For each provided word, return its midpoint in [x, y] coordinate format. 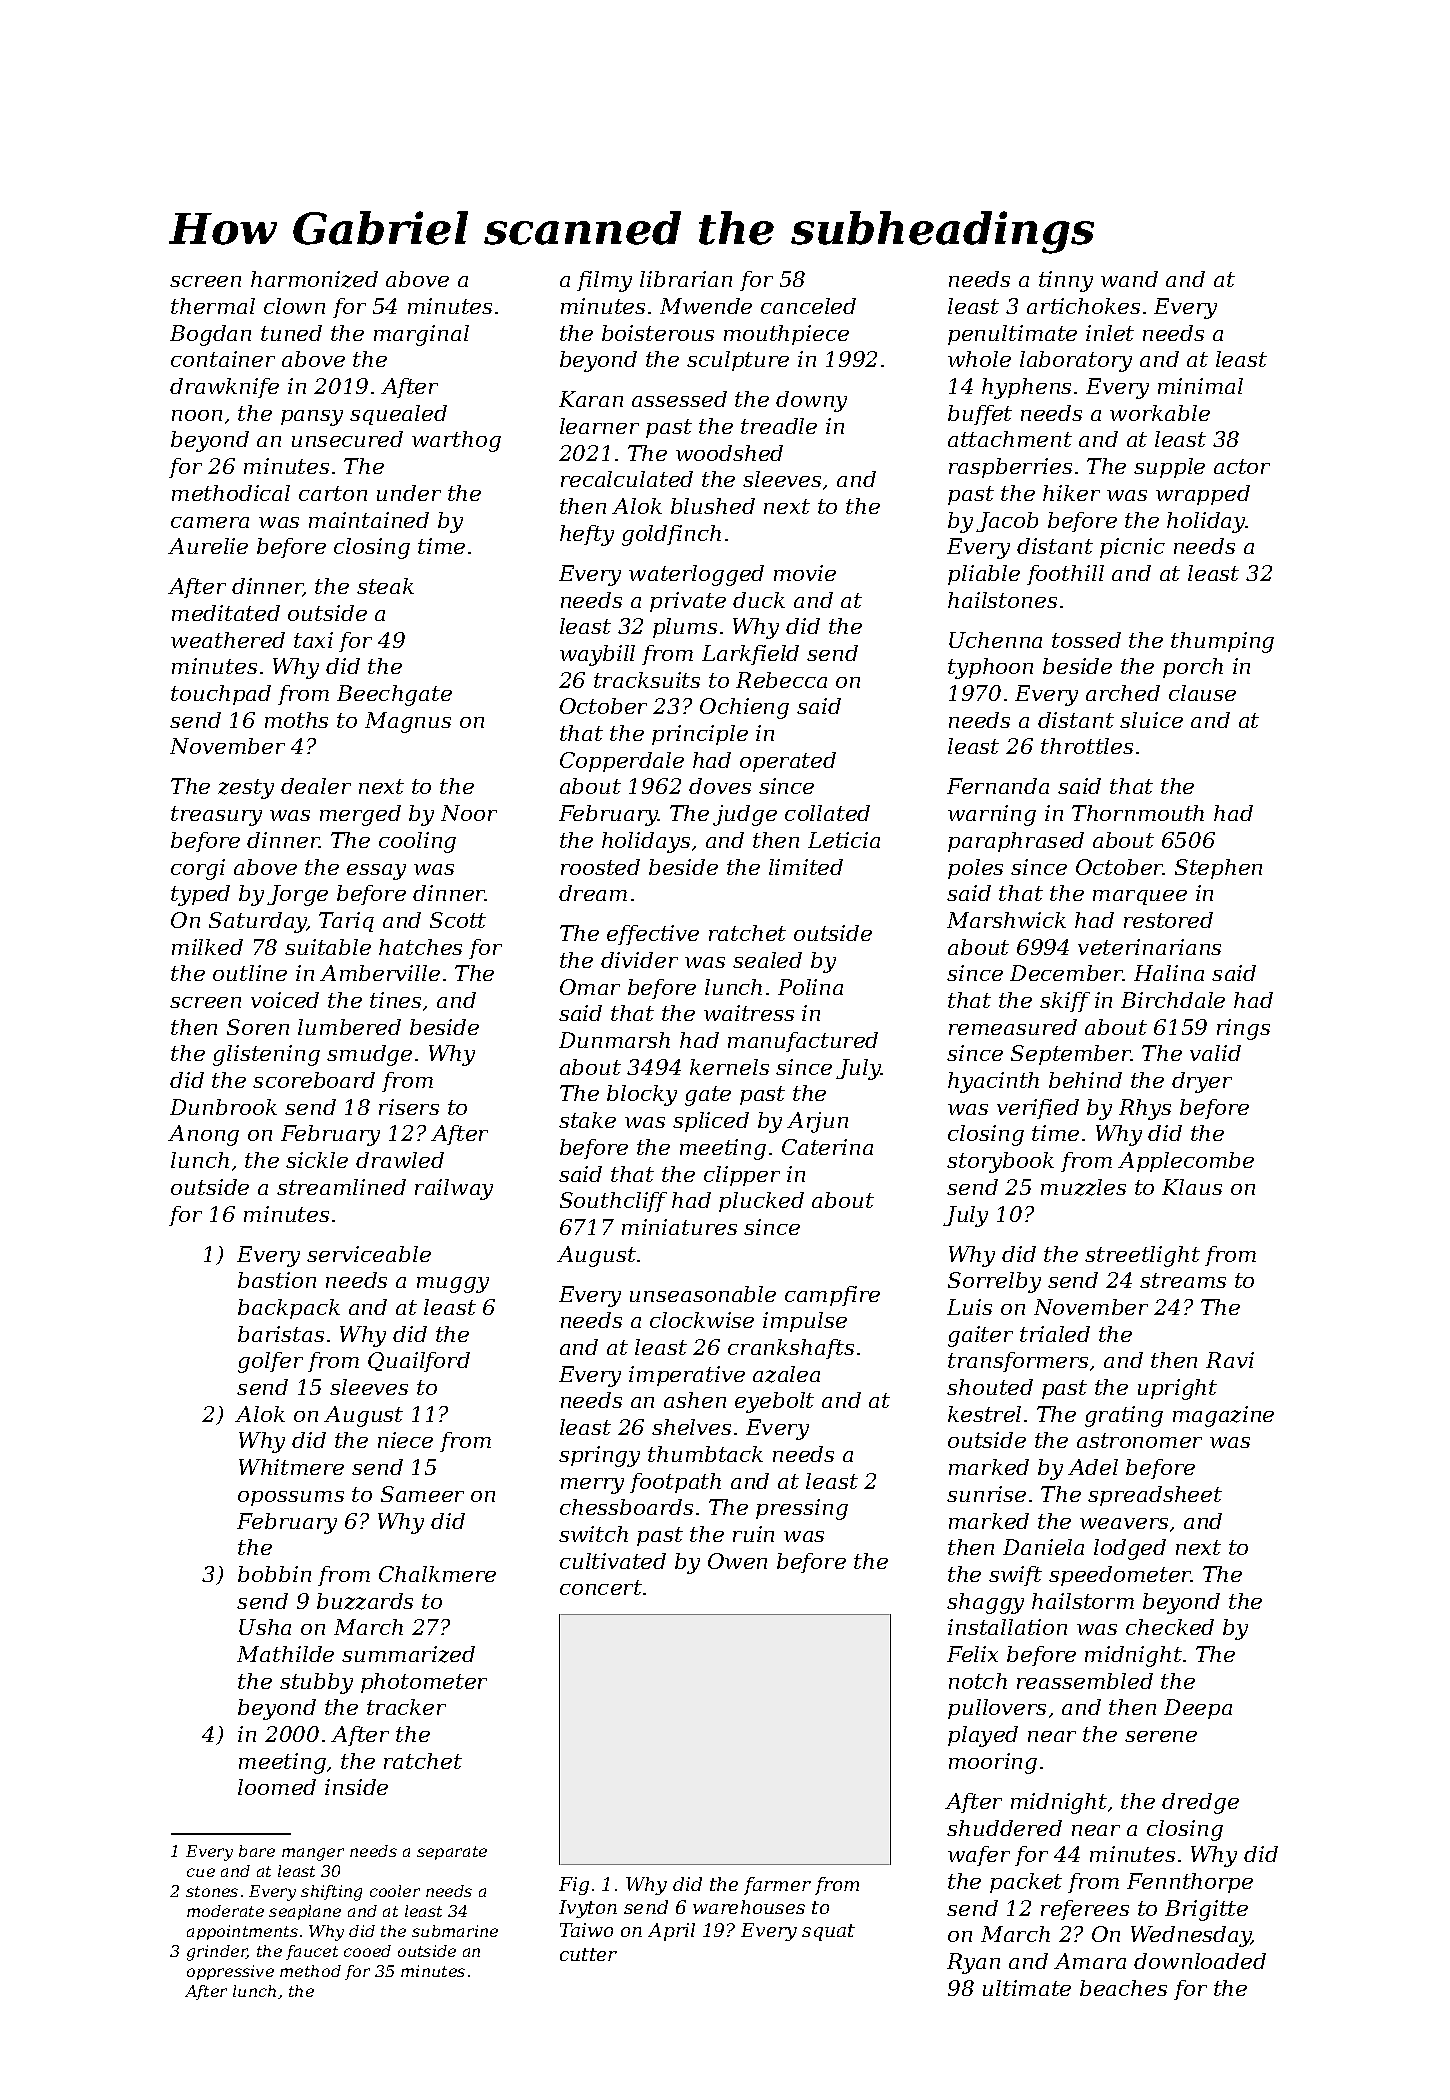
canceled [808, 306]
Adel [1093, 1467]
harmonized [314, 279]
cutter [588, 1954]
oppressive [230, 1972]
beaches [1123, 1988]
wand [1129, 279]
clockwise [702, 1320]
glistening [266, 1055]
